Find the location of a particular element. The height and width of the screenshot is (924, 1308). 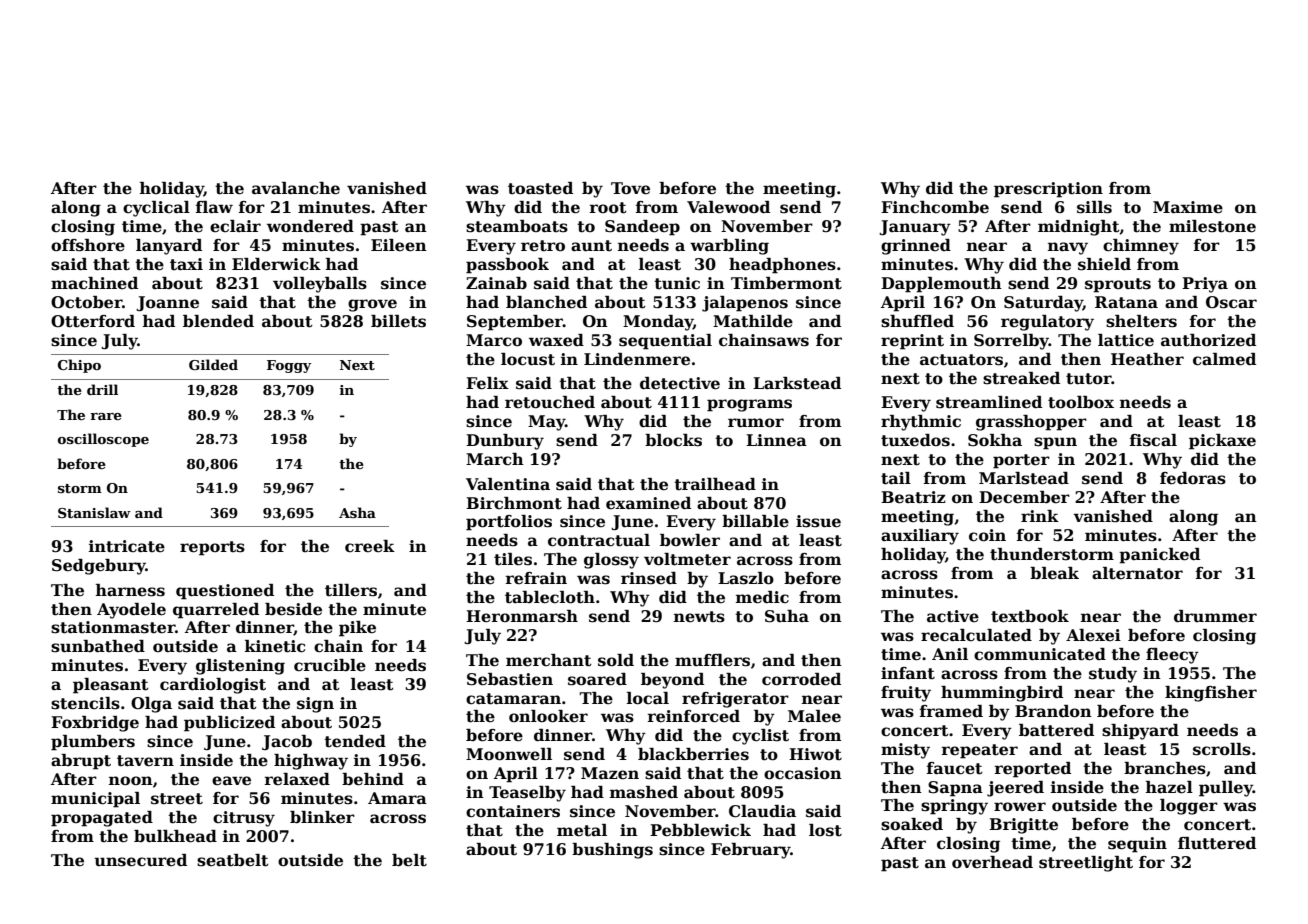

reports is located at coordinates (212, 548).
